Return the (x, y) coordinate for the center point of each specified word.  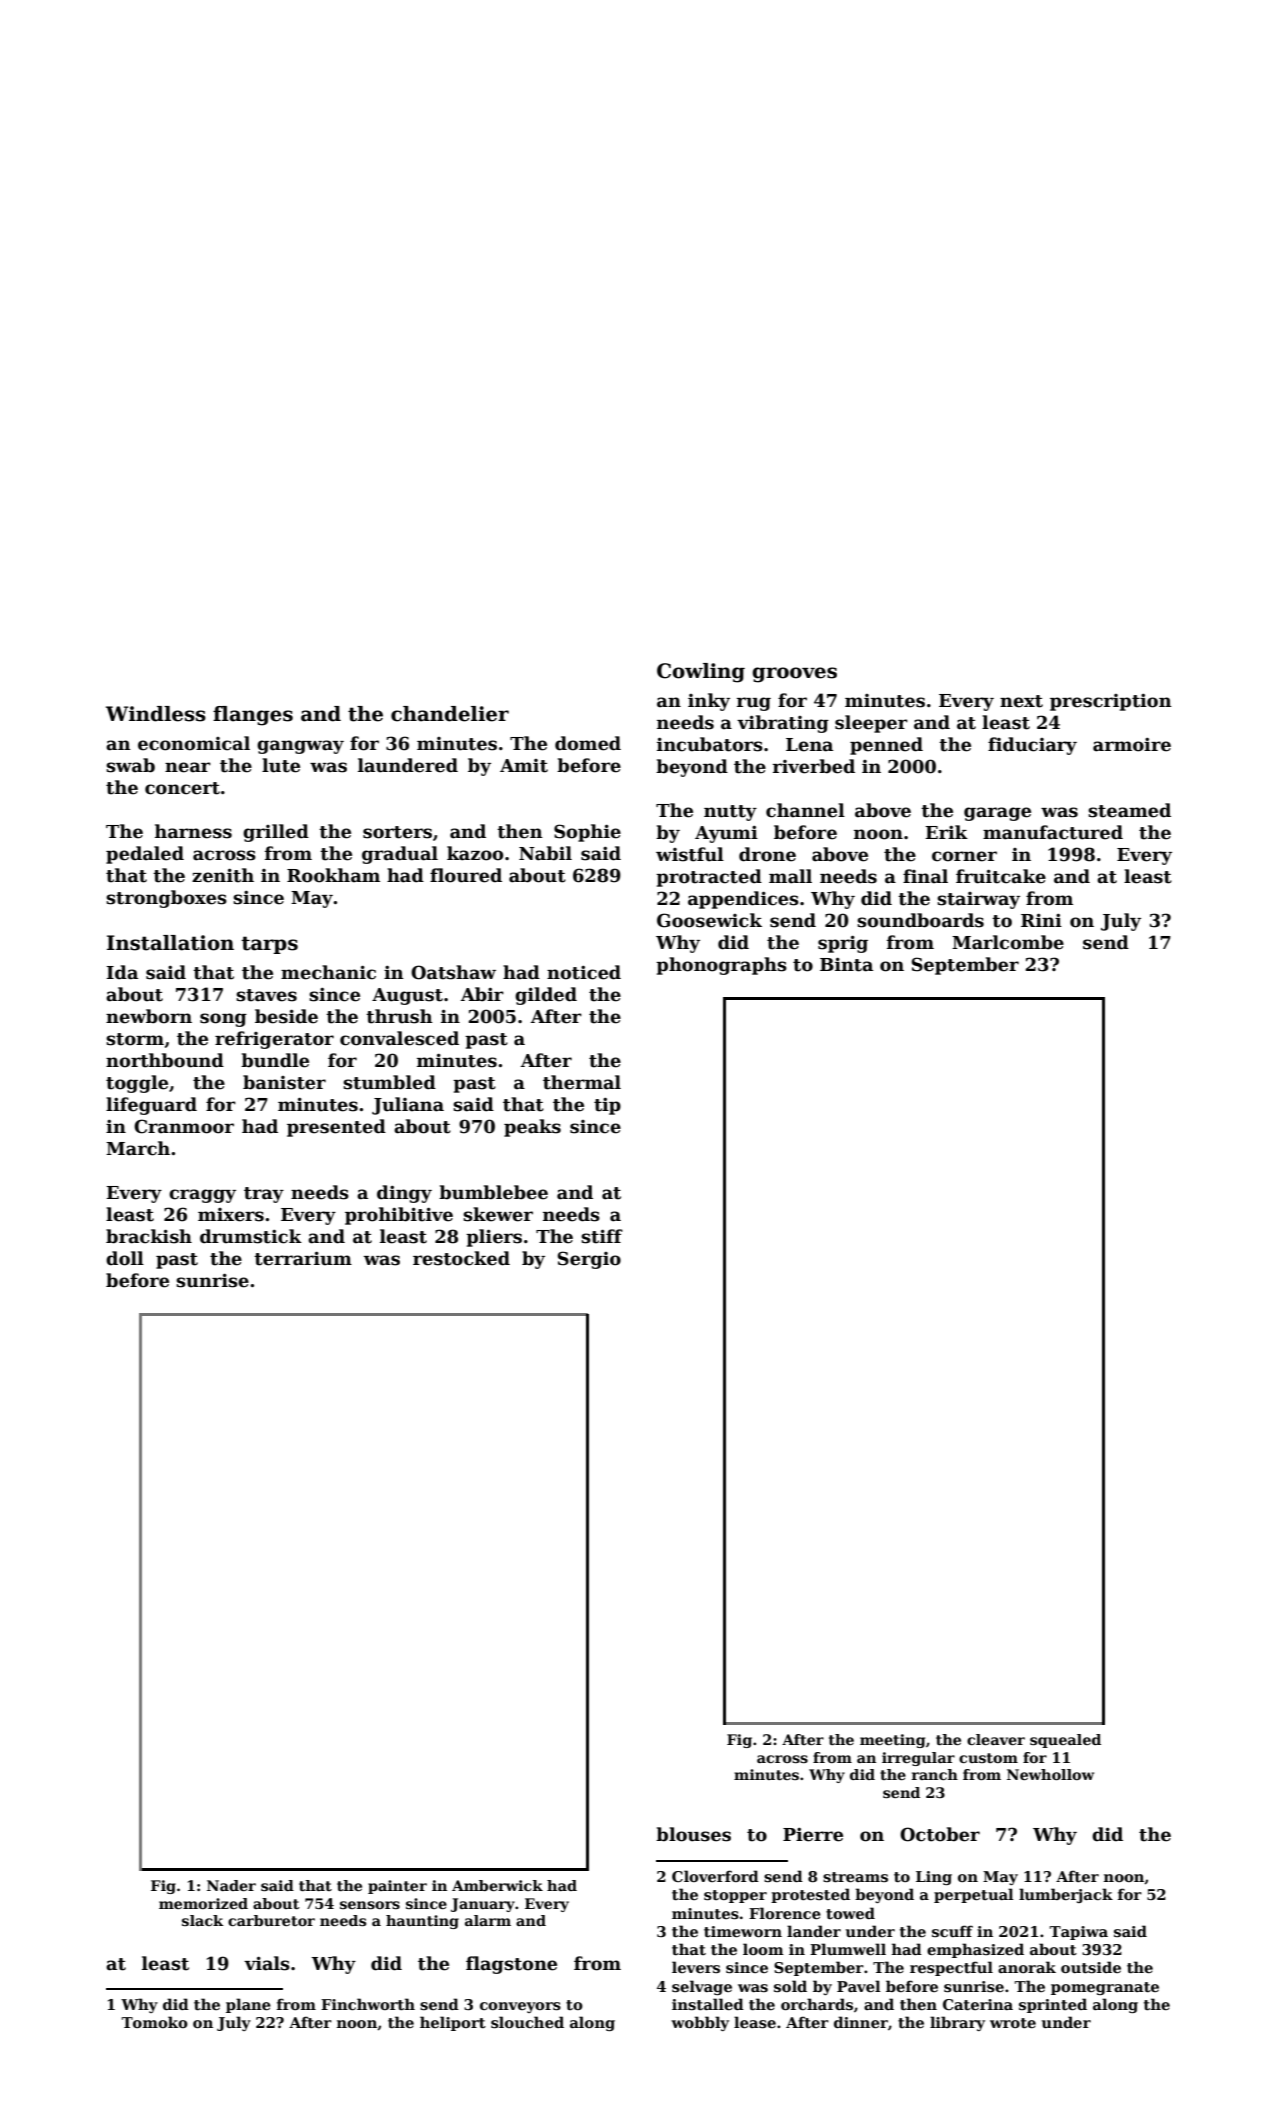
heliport (453, 2023)
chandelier (450, 714)
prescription (1111, 702)
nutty (730, 813)
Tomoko (154, 2022)
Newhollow (1050, 1774)
